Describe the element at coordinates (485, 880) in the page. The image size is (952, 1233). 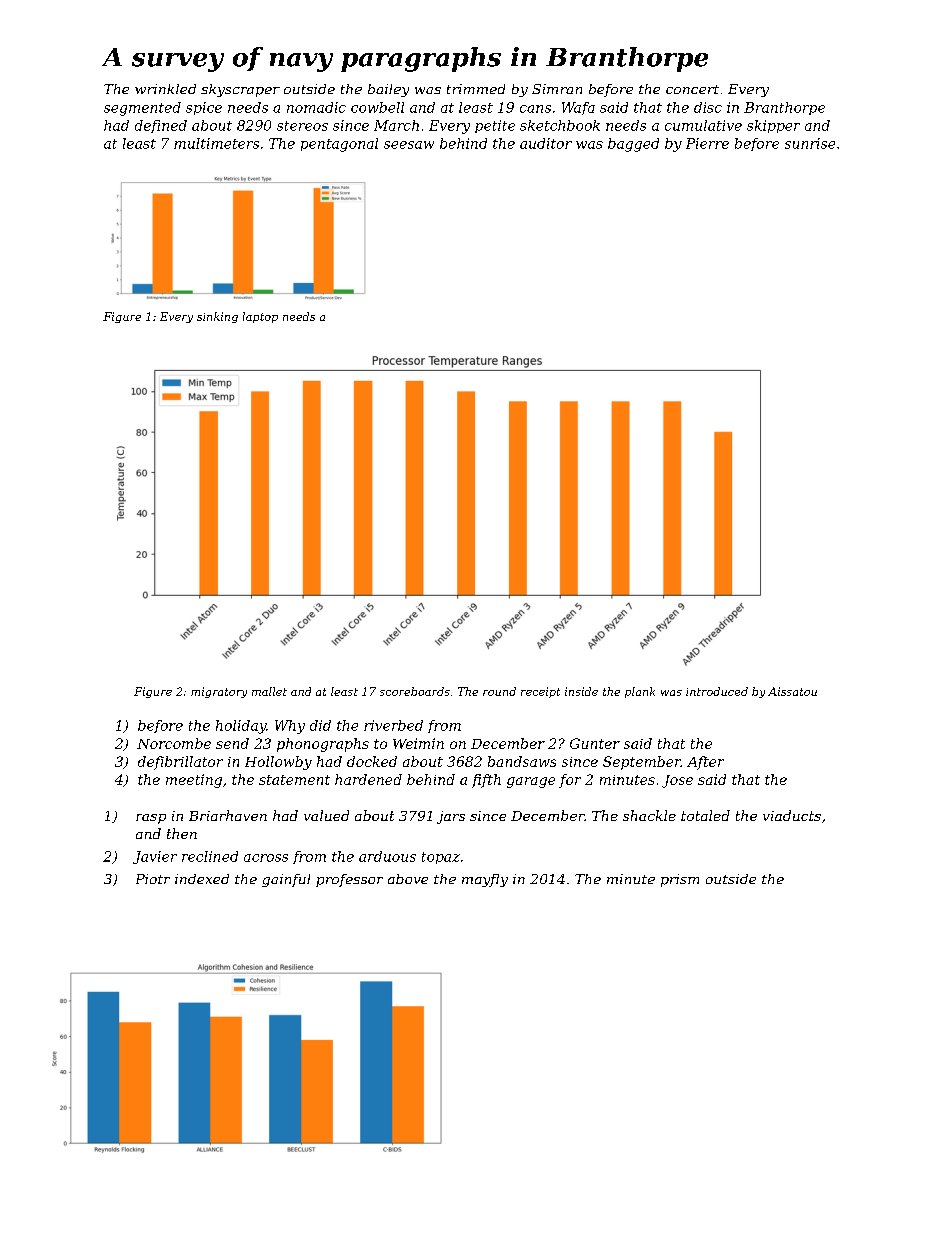
I see `mayfly` at that location.
